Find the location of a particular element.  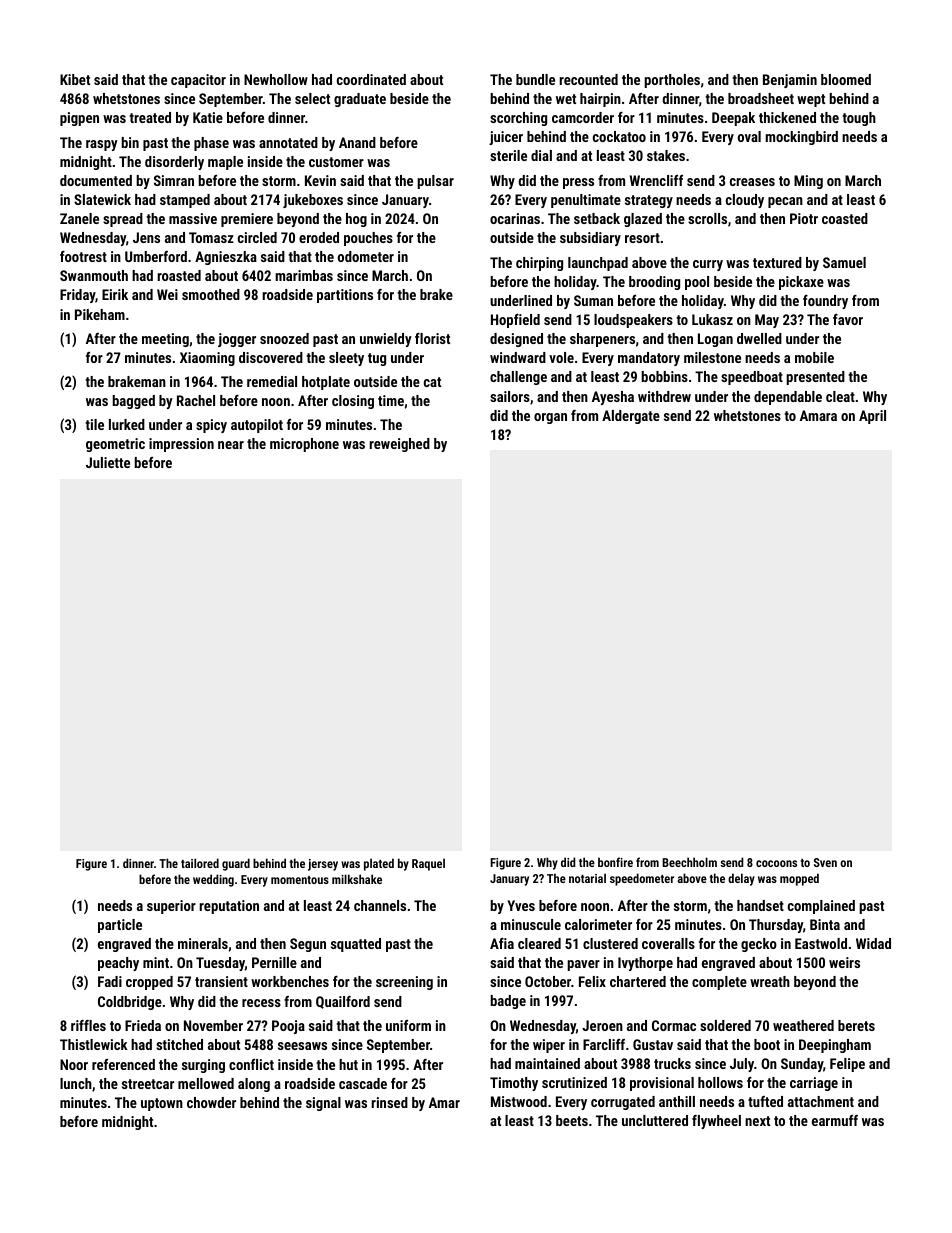

flywheel is located at coordinates (716, 1122).
